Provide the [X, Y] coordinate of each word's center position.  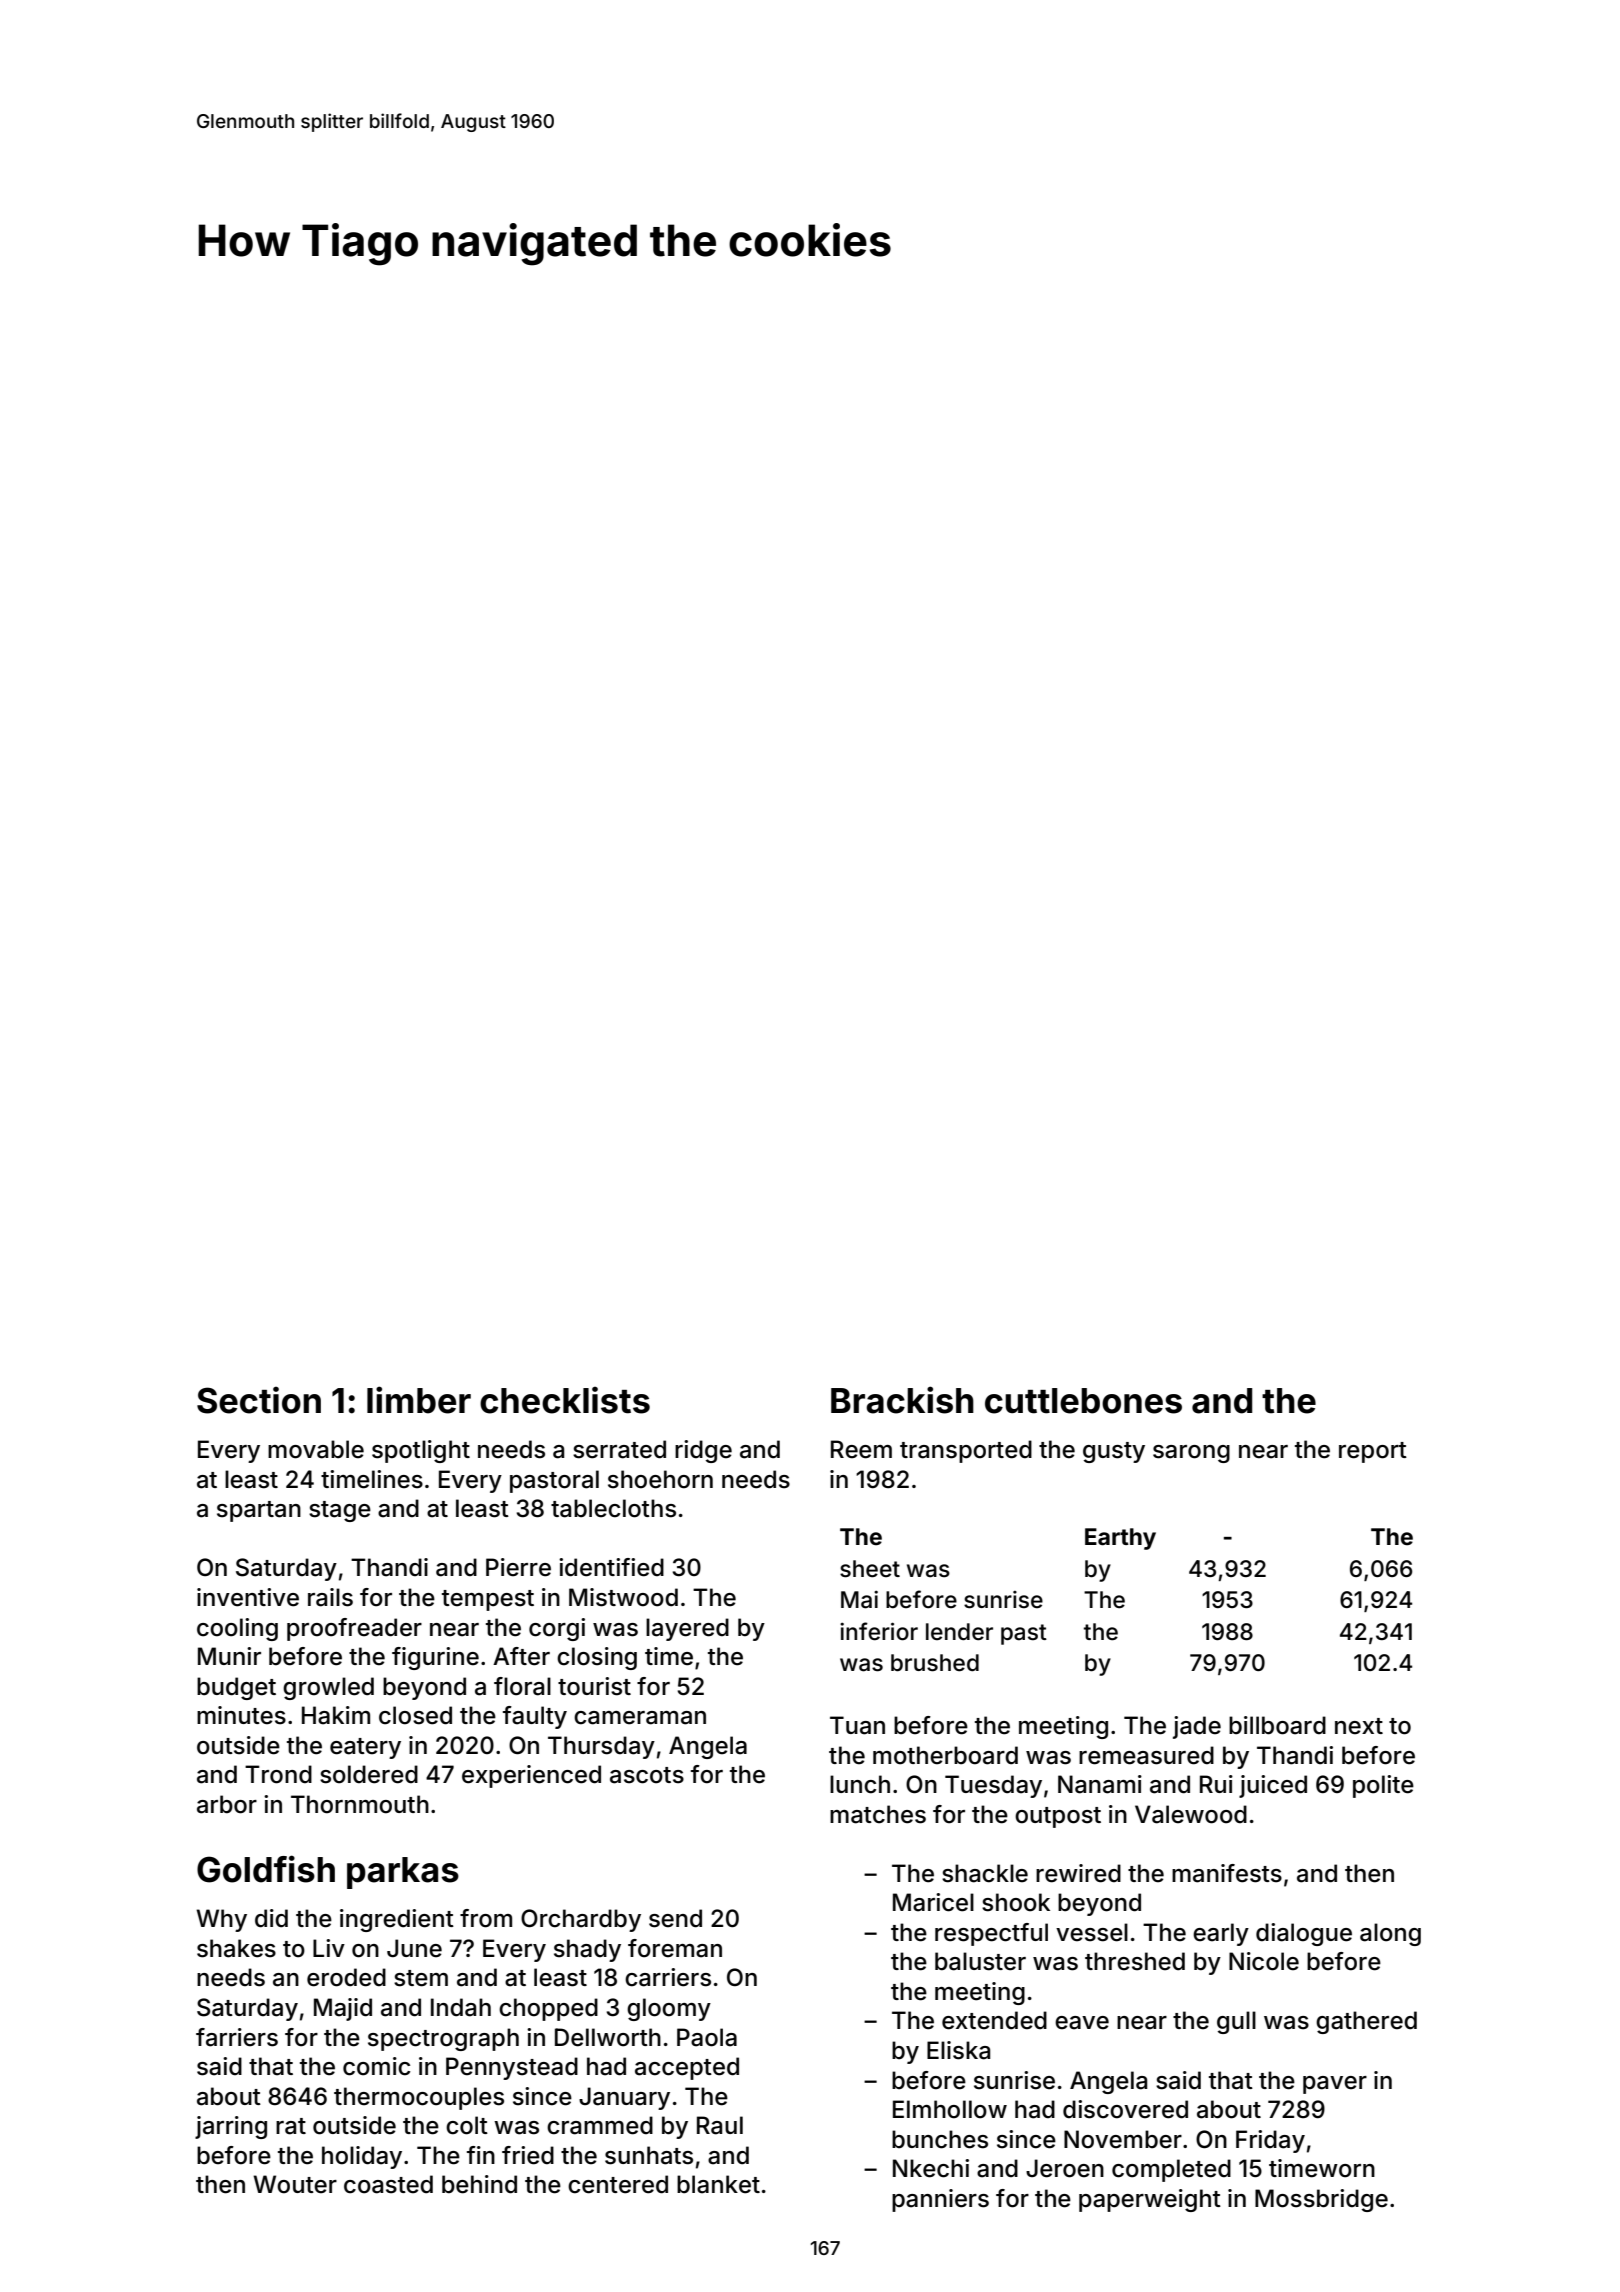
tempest [488, 1600]
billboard [1277, 1725]
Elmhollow [950, 2109]
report [1373, 1452]
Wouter [295, 2184]
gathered [1366, 2022]
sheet [870, 1569]
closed [415, 1715]
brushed [935, 1663]
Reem [861, 1449]
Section [259, 1400]
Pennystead [512, 2068]
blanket [718, 2184]
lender [959, 1632]
